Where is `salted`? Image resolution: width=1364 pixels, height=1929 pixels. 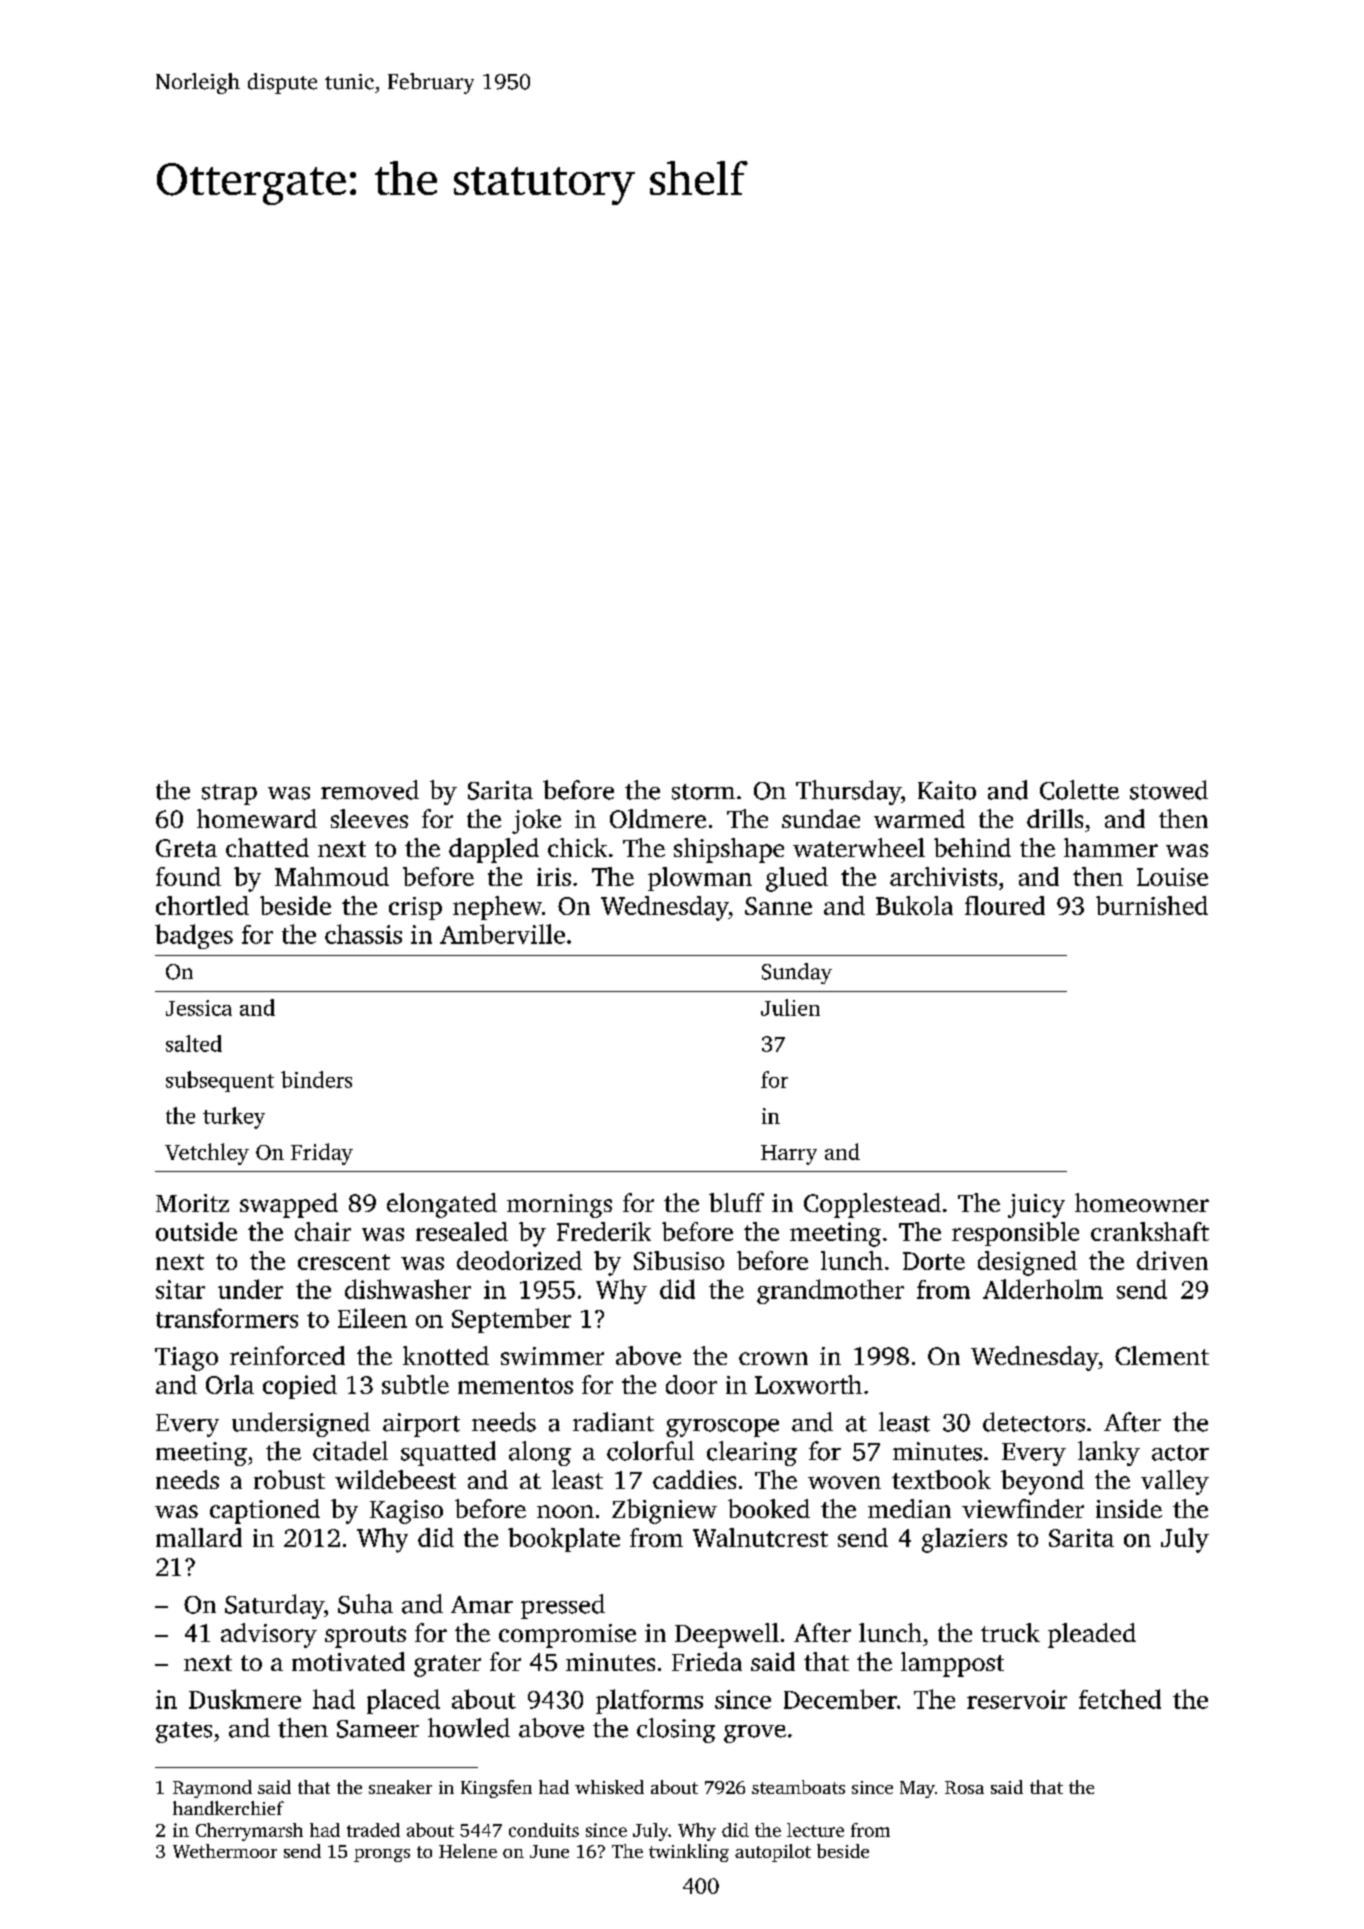 salted is located at coordinates (194, 1043).
